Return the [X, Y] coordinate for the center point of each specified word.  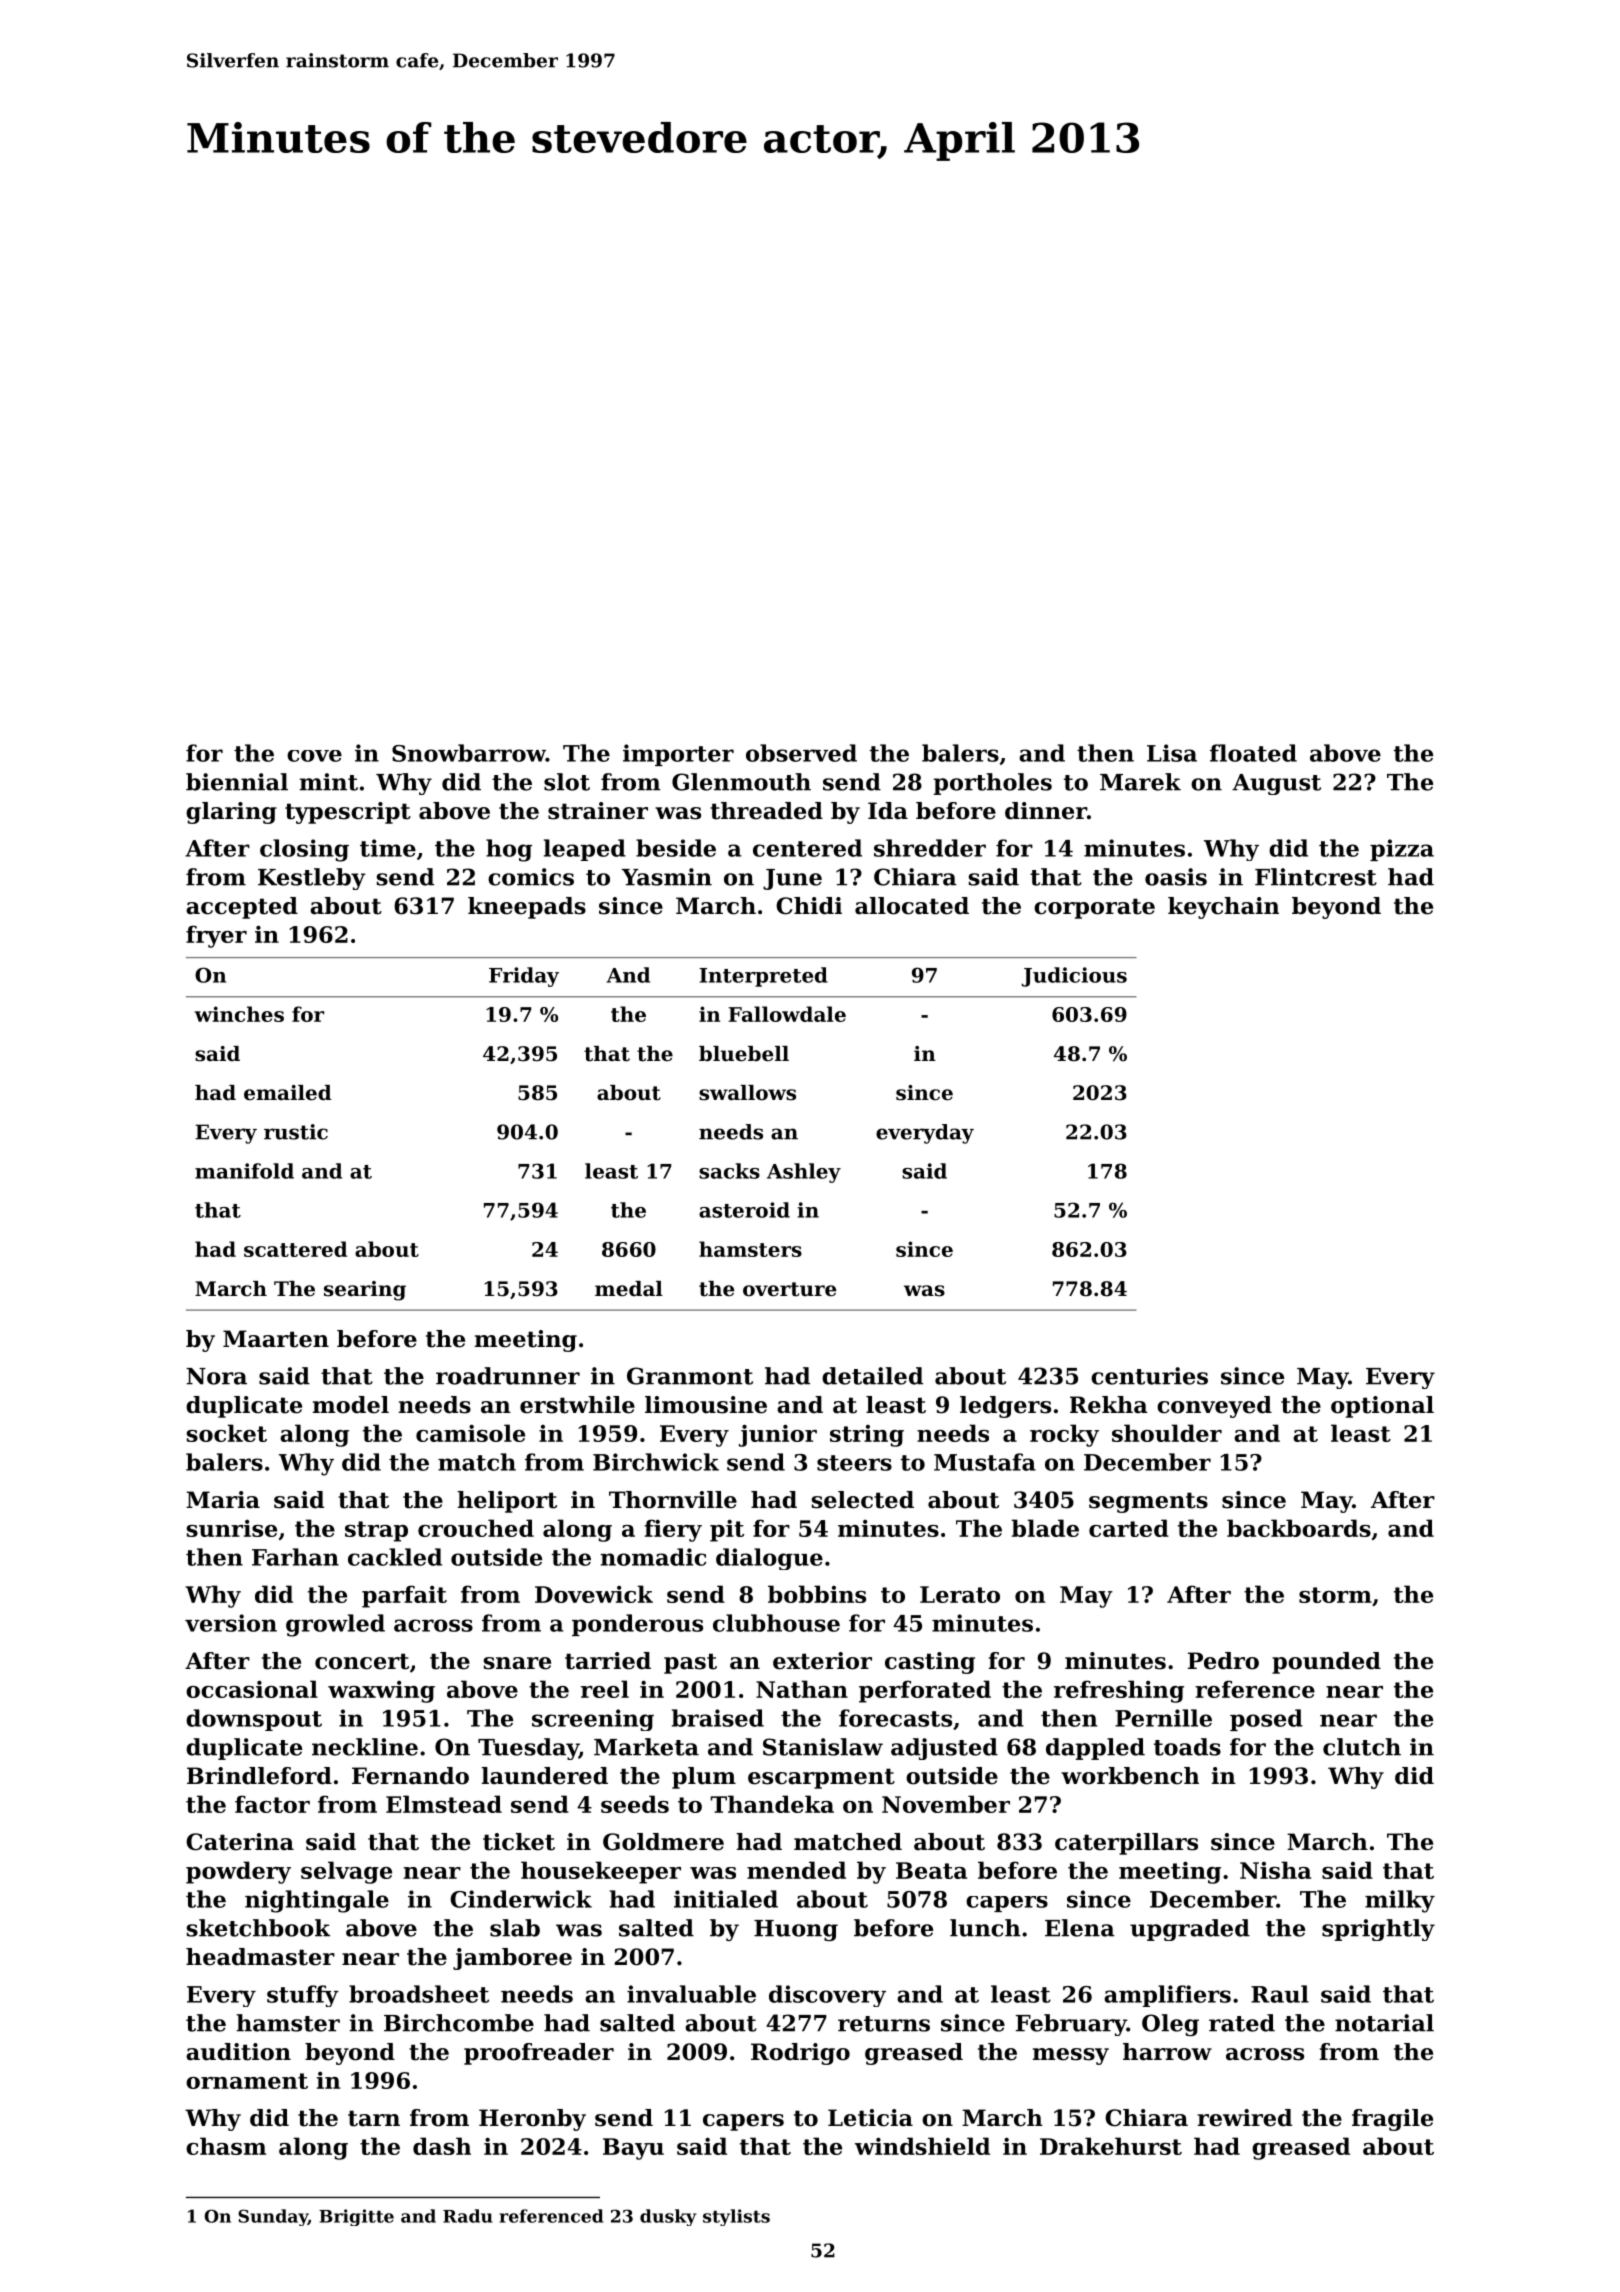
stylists [736, 2217]
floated [1253, 753]
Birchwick [656, 1462]
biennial [237, 782]
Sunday [273, 2217]
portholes [993, 784]
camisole [470, 1433]
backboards [1299, 1528]
